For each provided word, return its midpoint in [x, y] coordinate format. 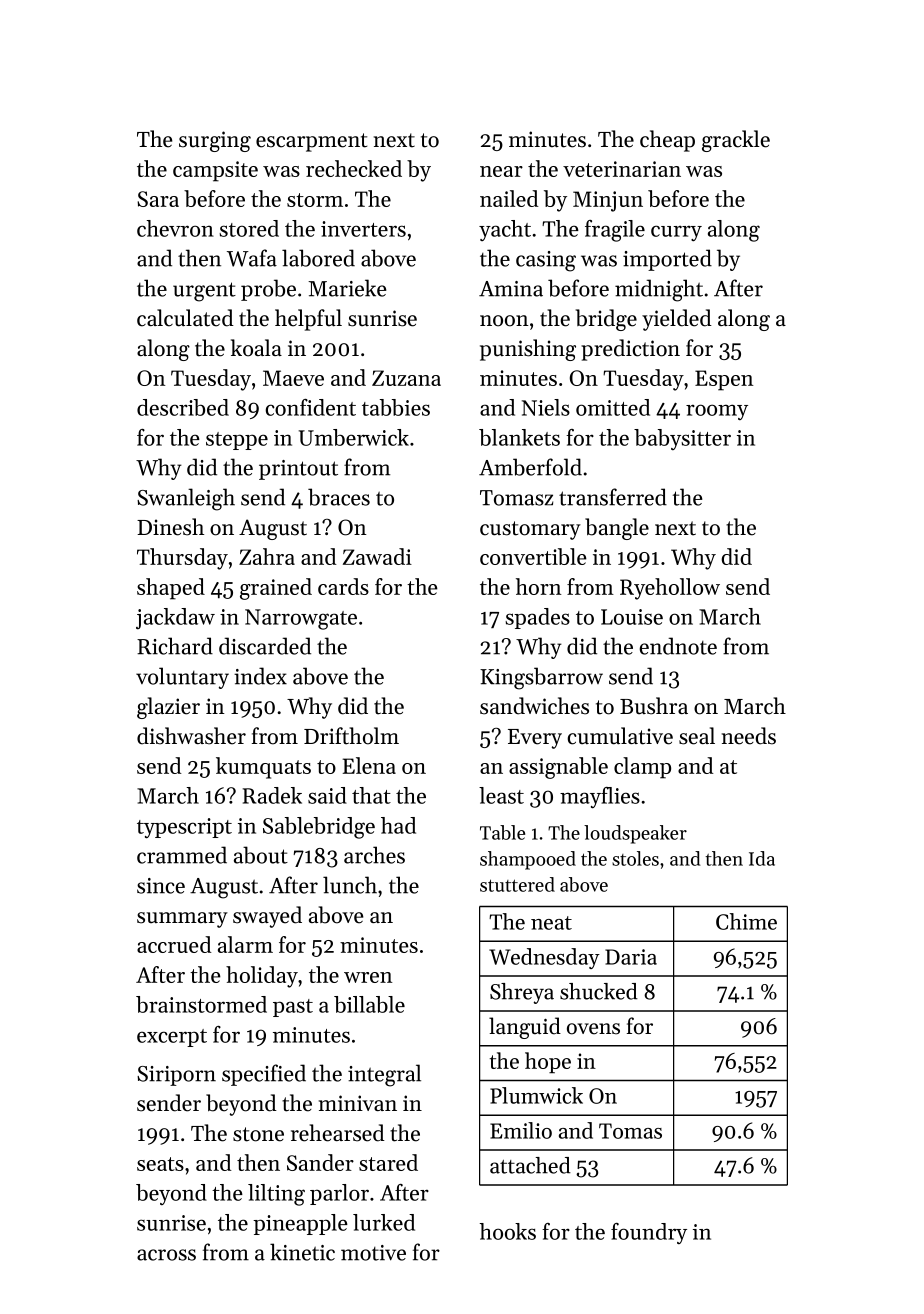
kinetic [302, 1252]
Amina [511, 289]
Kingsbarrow [541, 678]
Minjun [608, 201]
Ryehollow [670, 589]
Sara [158, 199]
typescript [184, 828]
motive [373, 1253]
